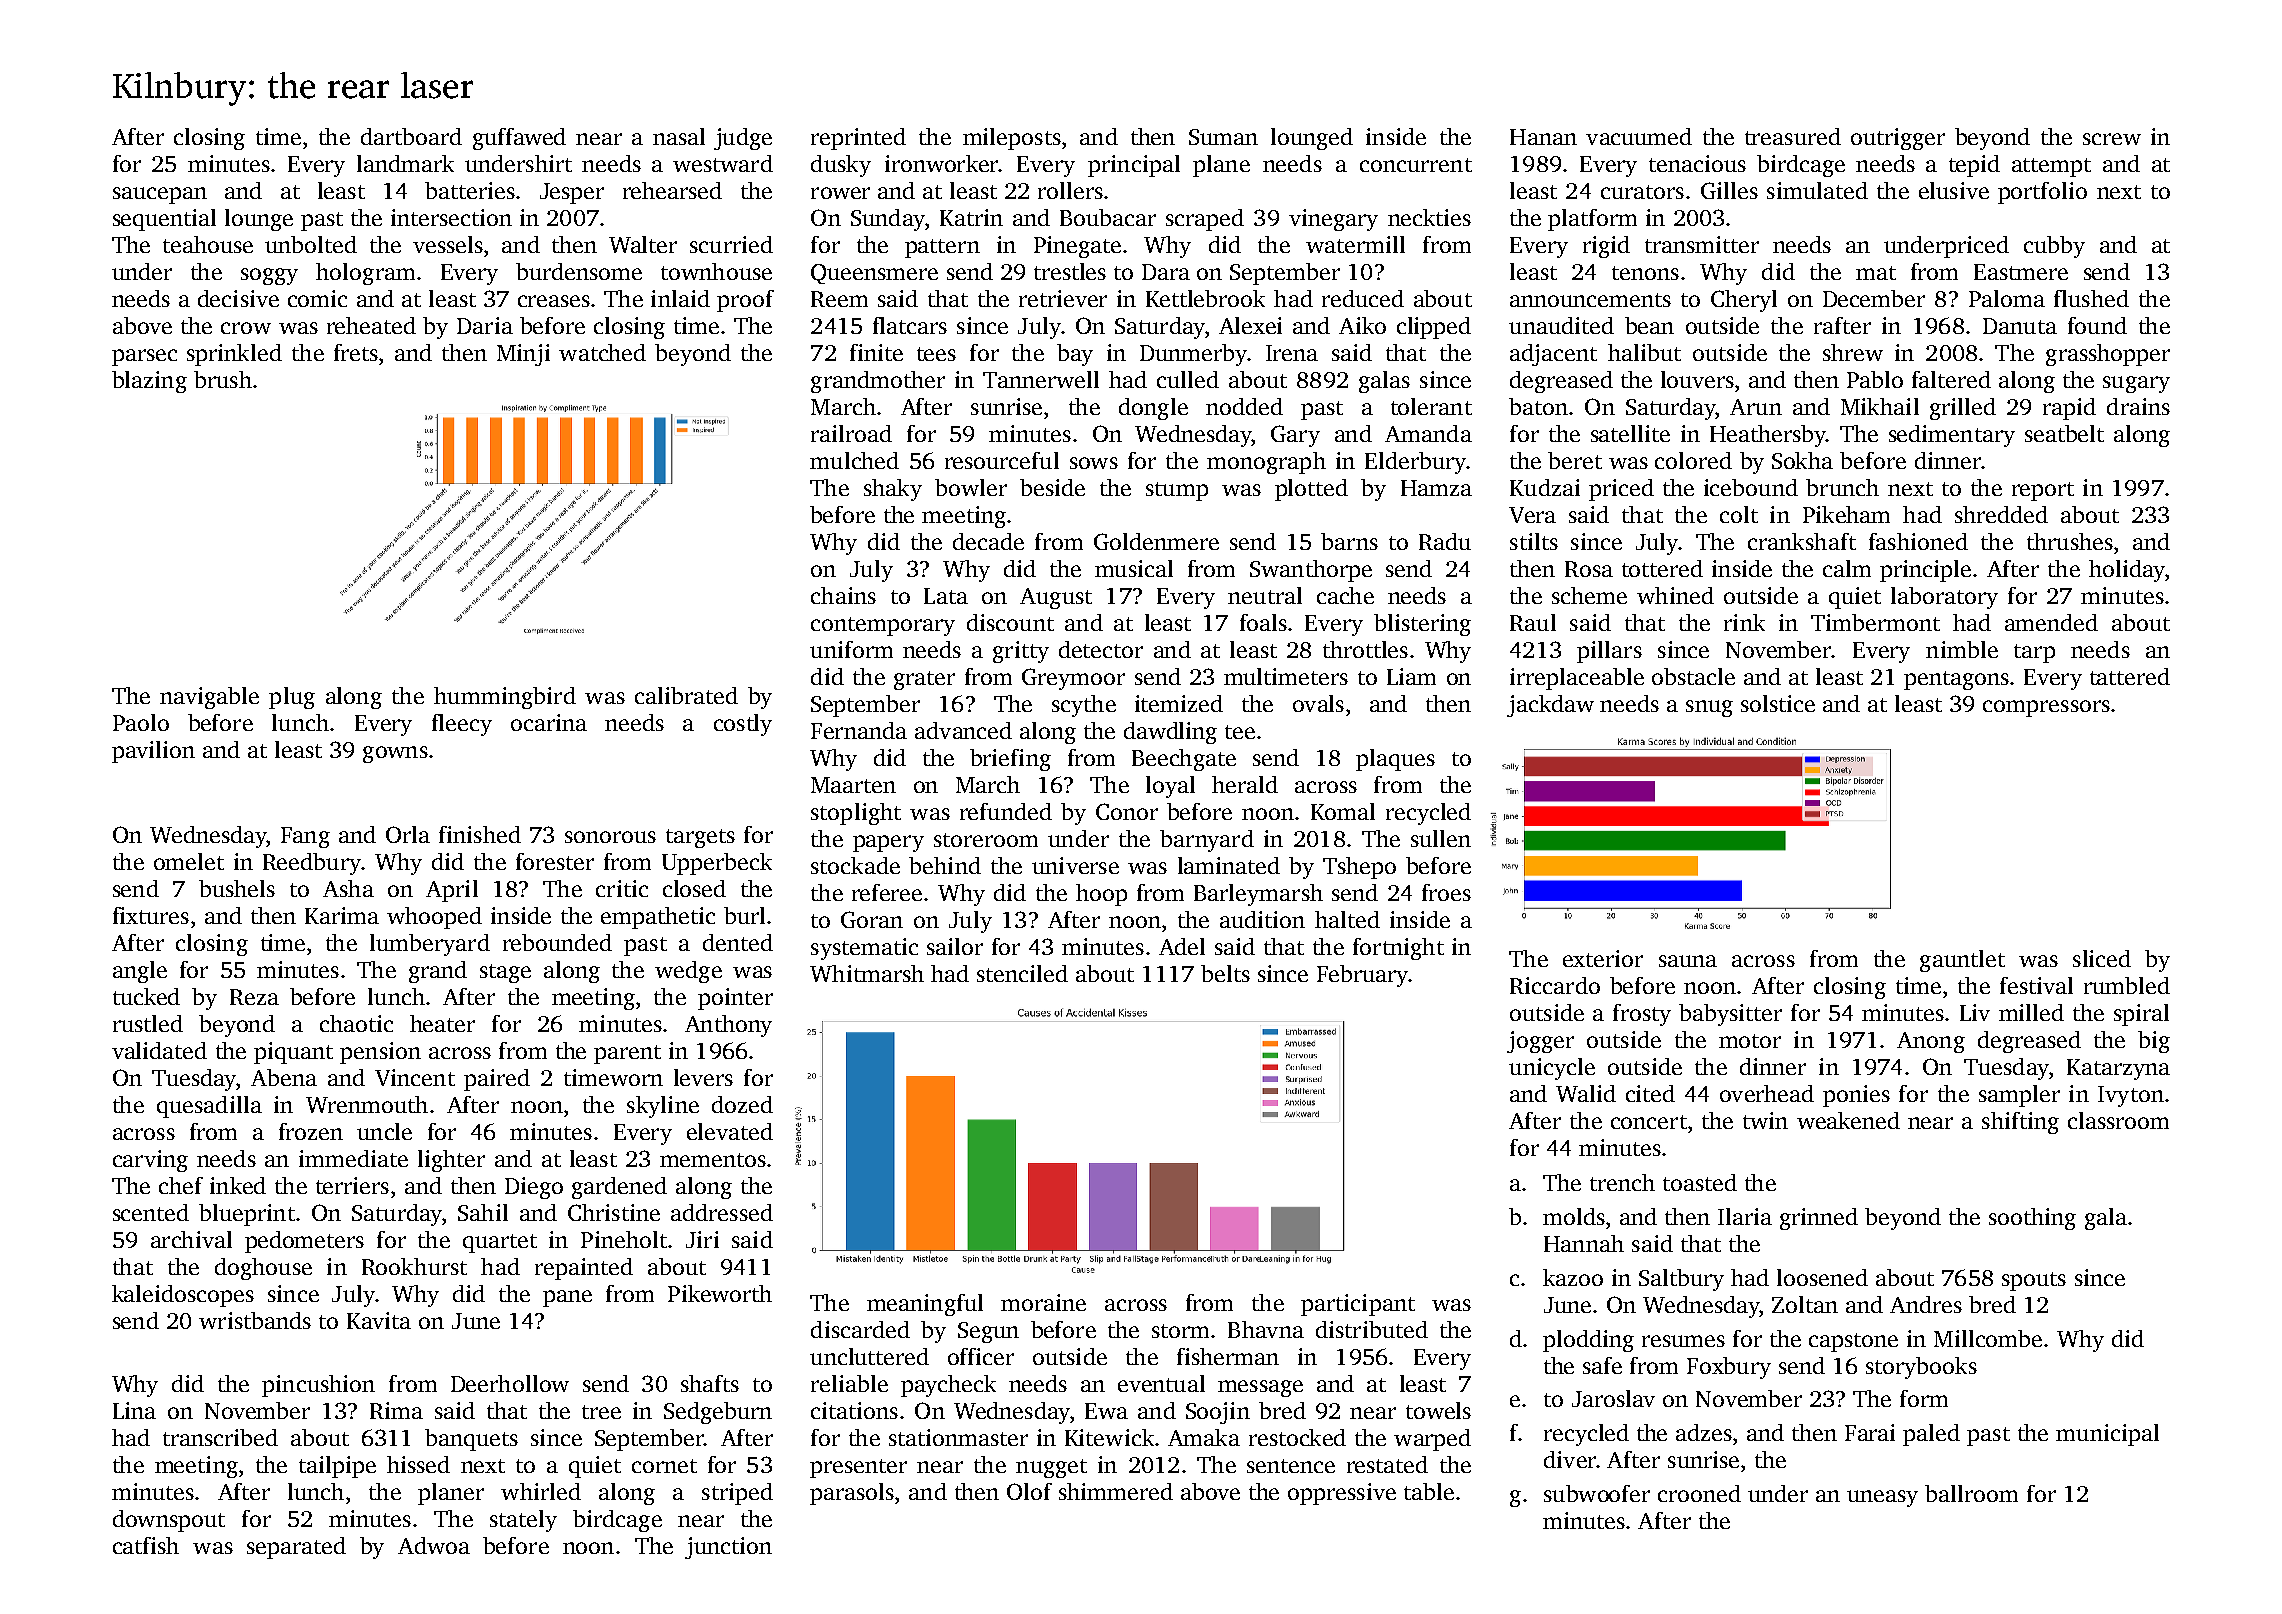 This image has width=2282, height=1614. I want to click on satellite, so click(1630, 433).
